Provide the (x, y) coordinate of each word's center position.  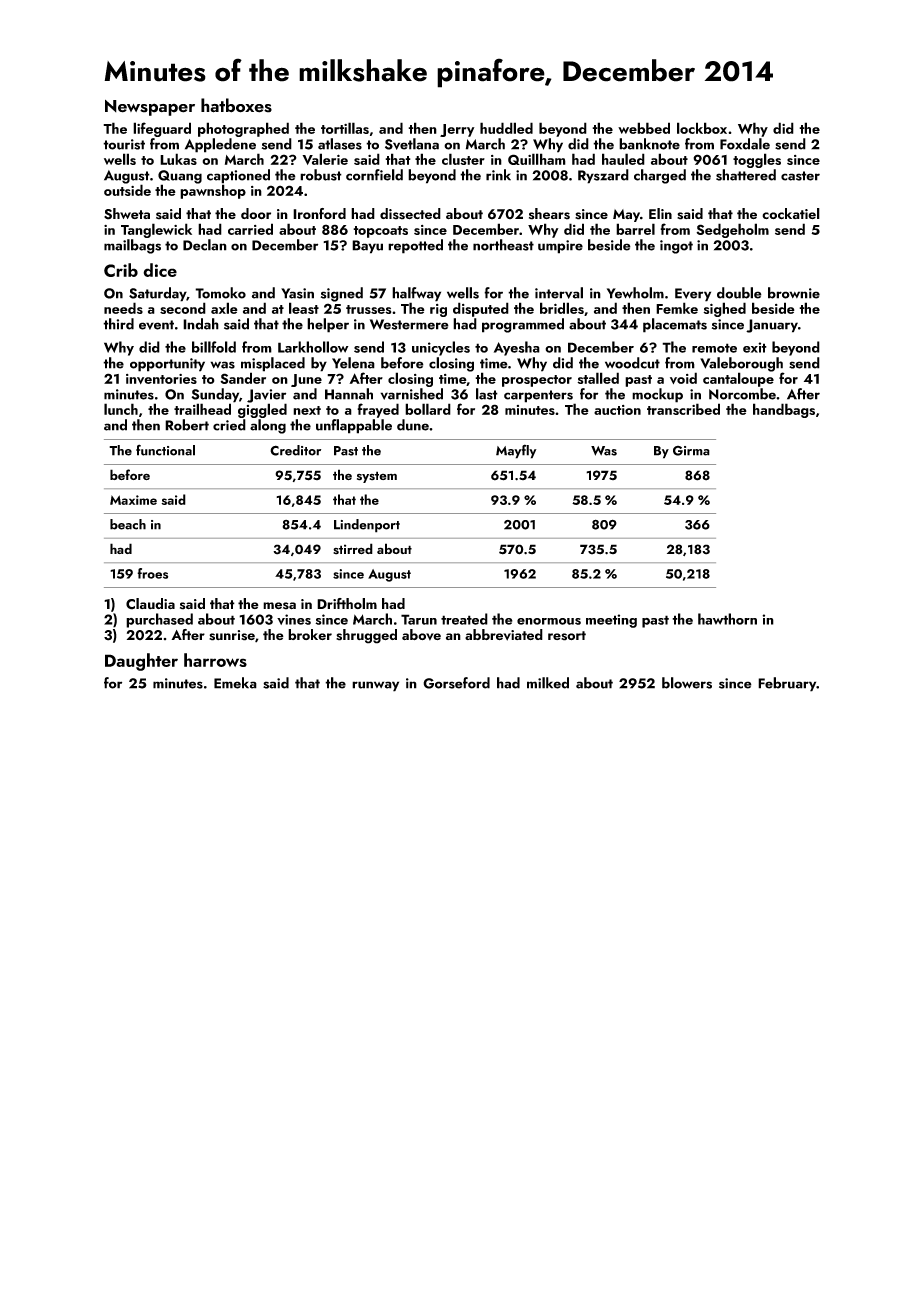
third (118, 324)
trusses (368, 309)
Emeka (235, 683)
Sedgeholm (732, 230)
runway (375, 686)
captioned (238, 176)
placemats (675, 325)
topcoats (380, 232)
